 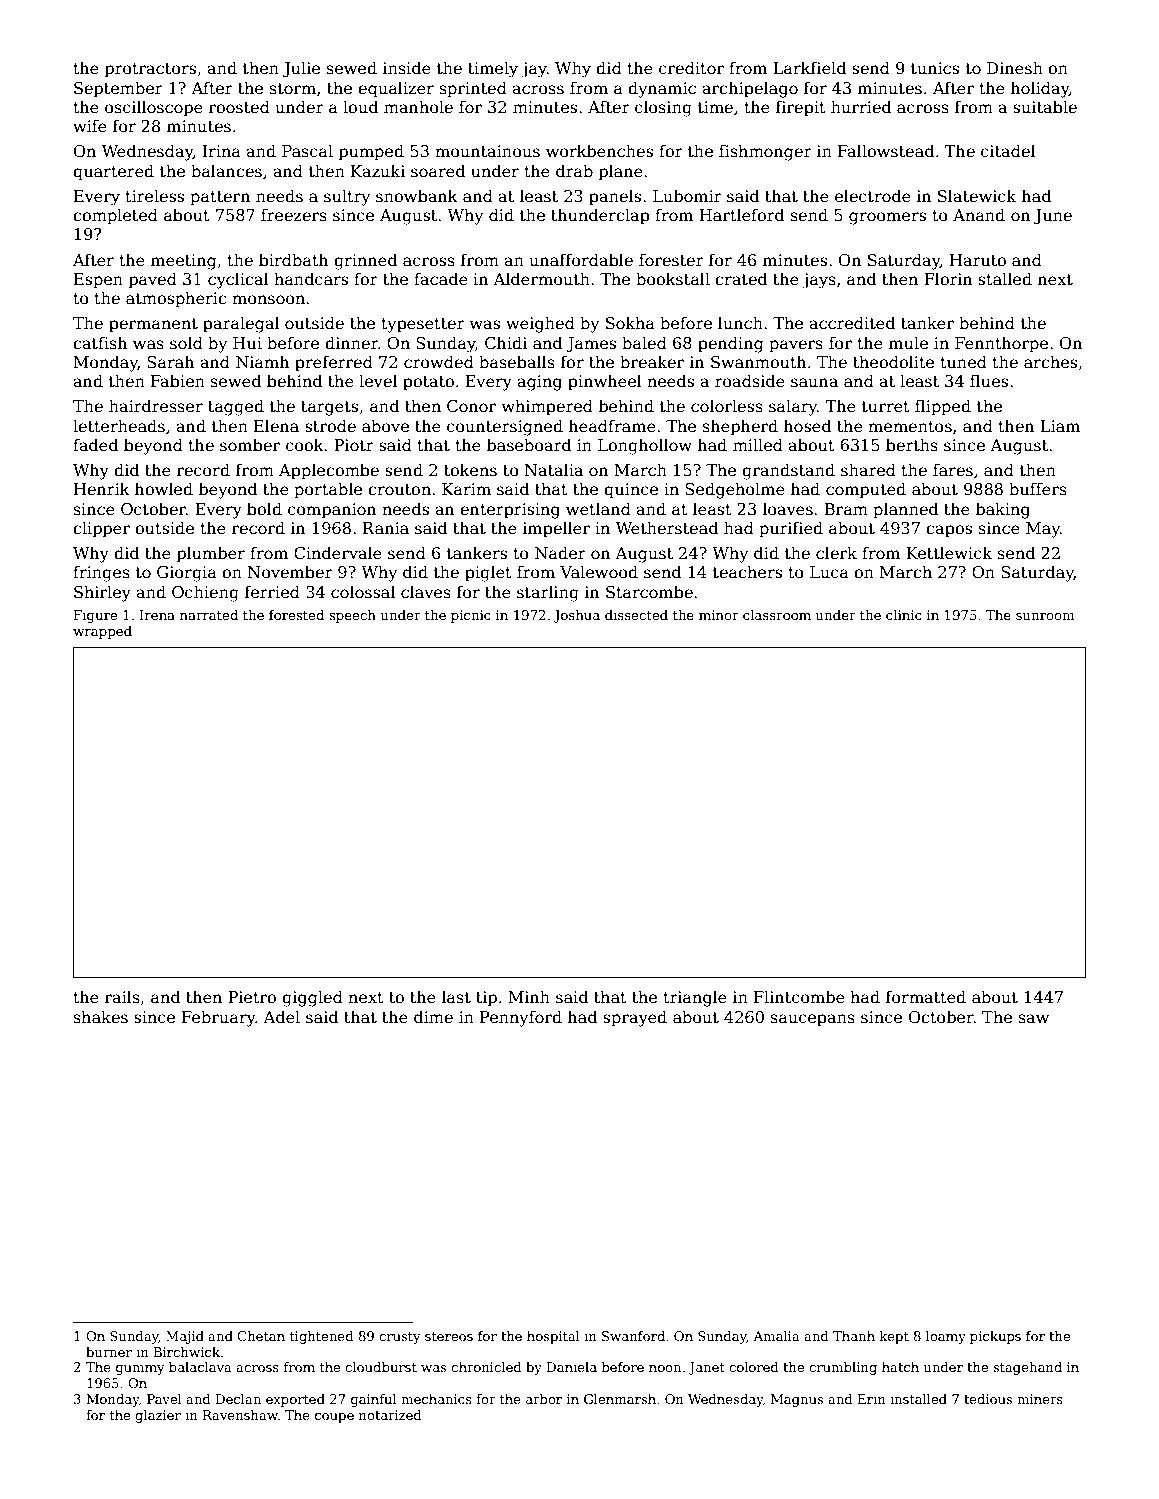 What do you see at coordinates (101, 1017) in the screenshot?
I see `shakes` at bounding box center [101, 1017].
